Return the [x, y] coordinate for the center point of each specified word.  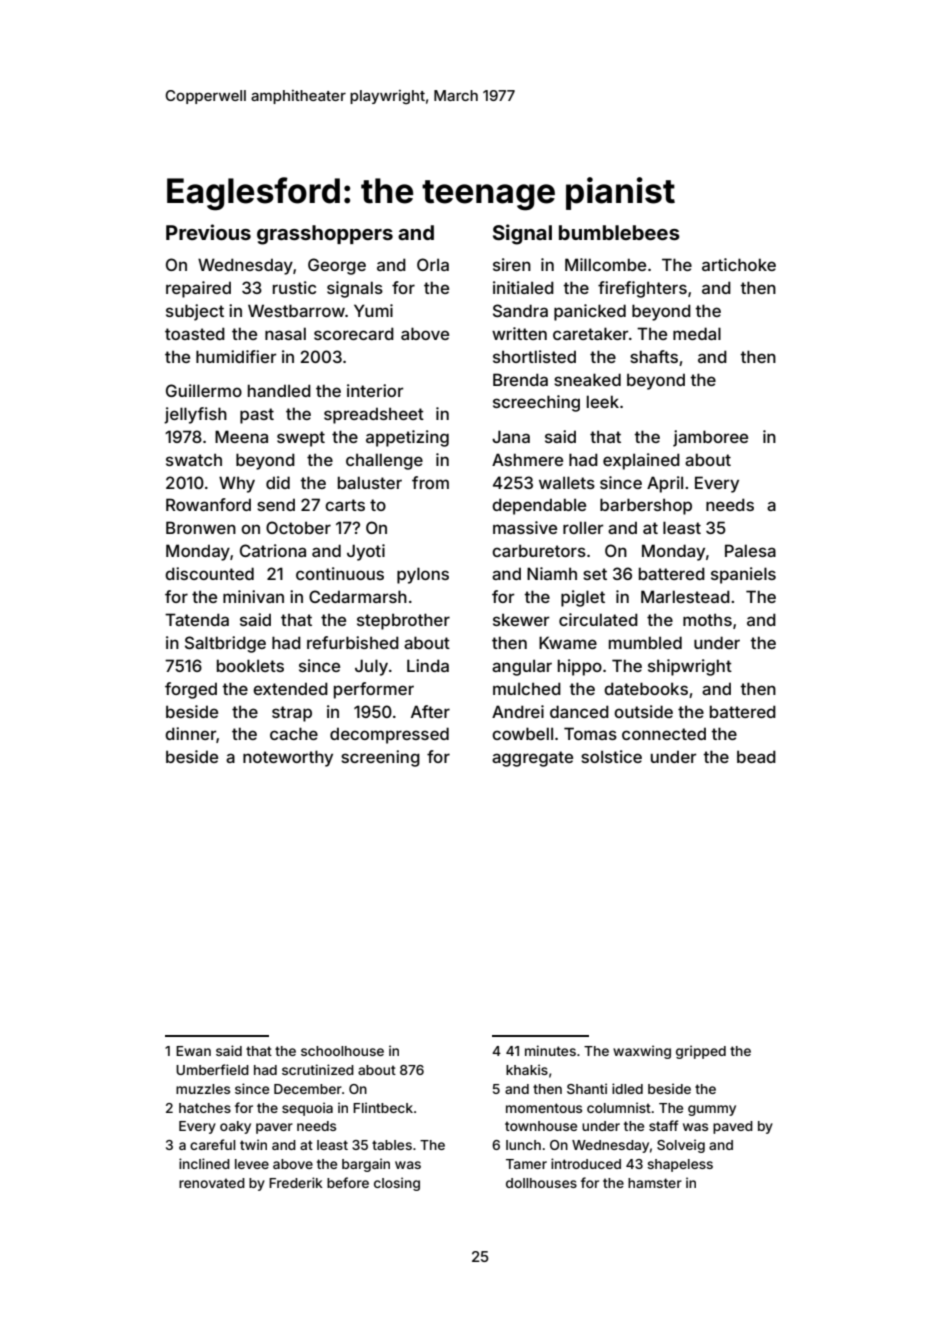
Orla [433, 264]
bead [756, 756]
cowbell [522, 733]
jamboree [710, 438]
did [278, 482]
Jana [511, 436]
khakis [527, 1069]
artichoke [739, 264]
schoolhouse [342, 1051]
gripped [701, 1052]
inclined [204, 1163]
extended [290, 688]
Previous [208, 232]
